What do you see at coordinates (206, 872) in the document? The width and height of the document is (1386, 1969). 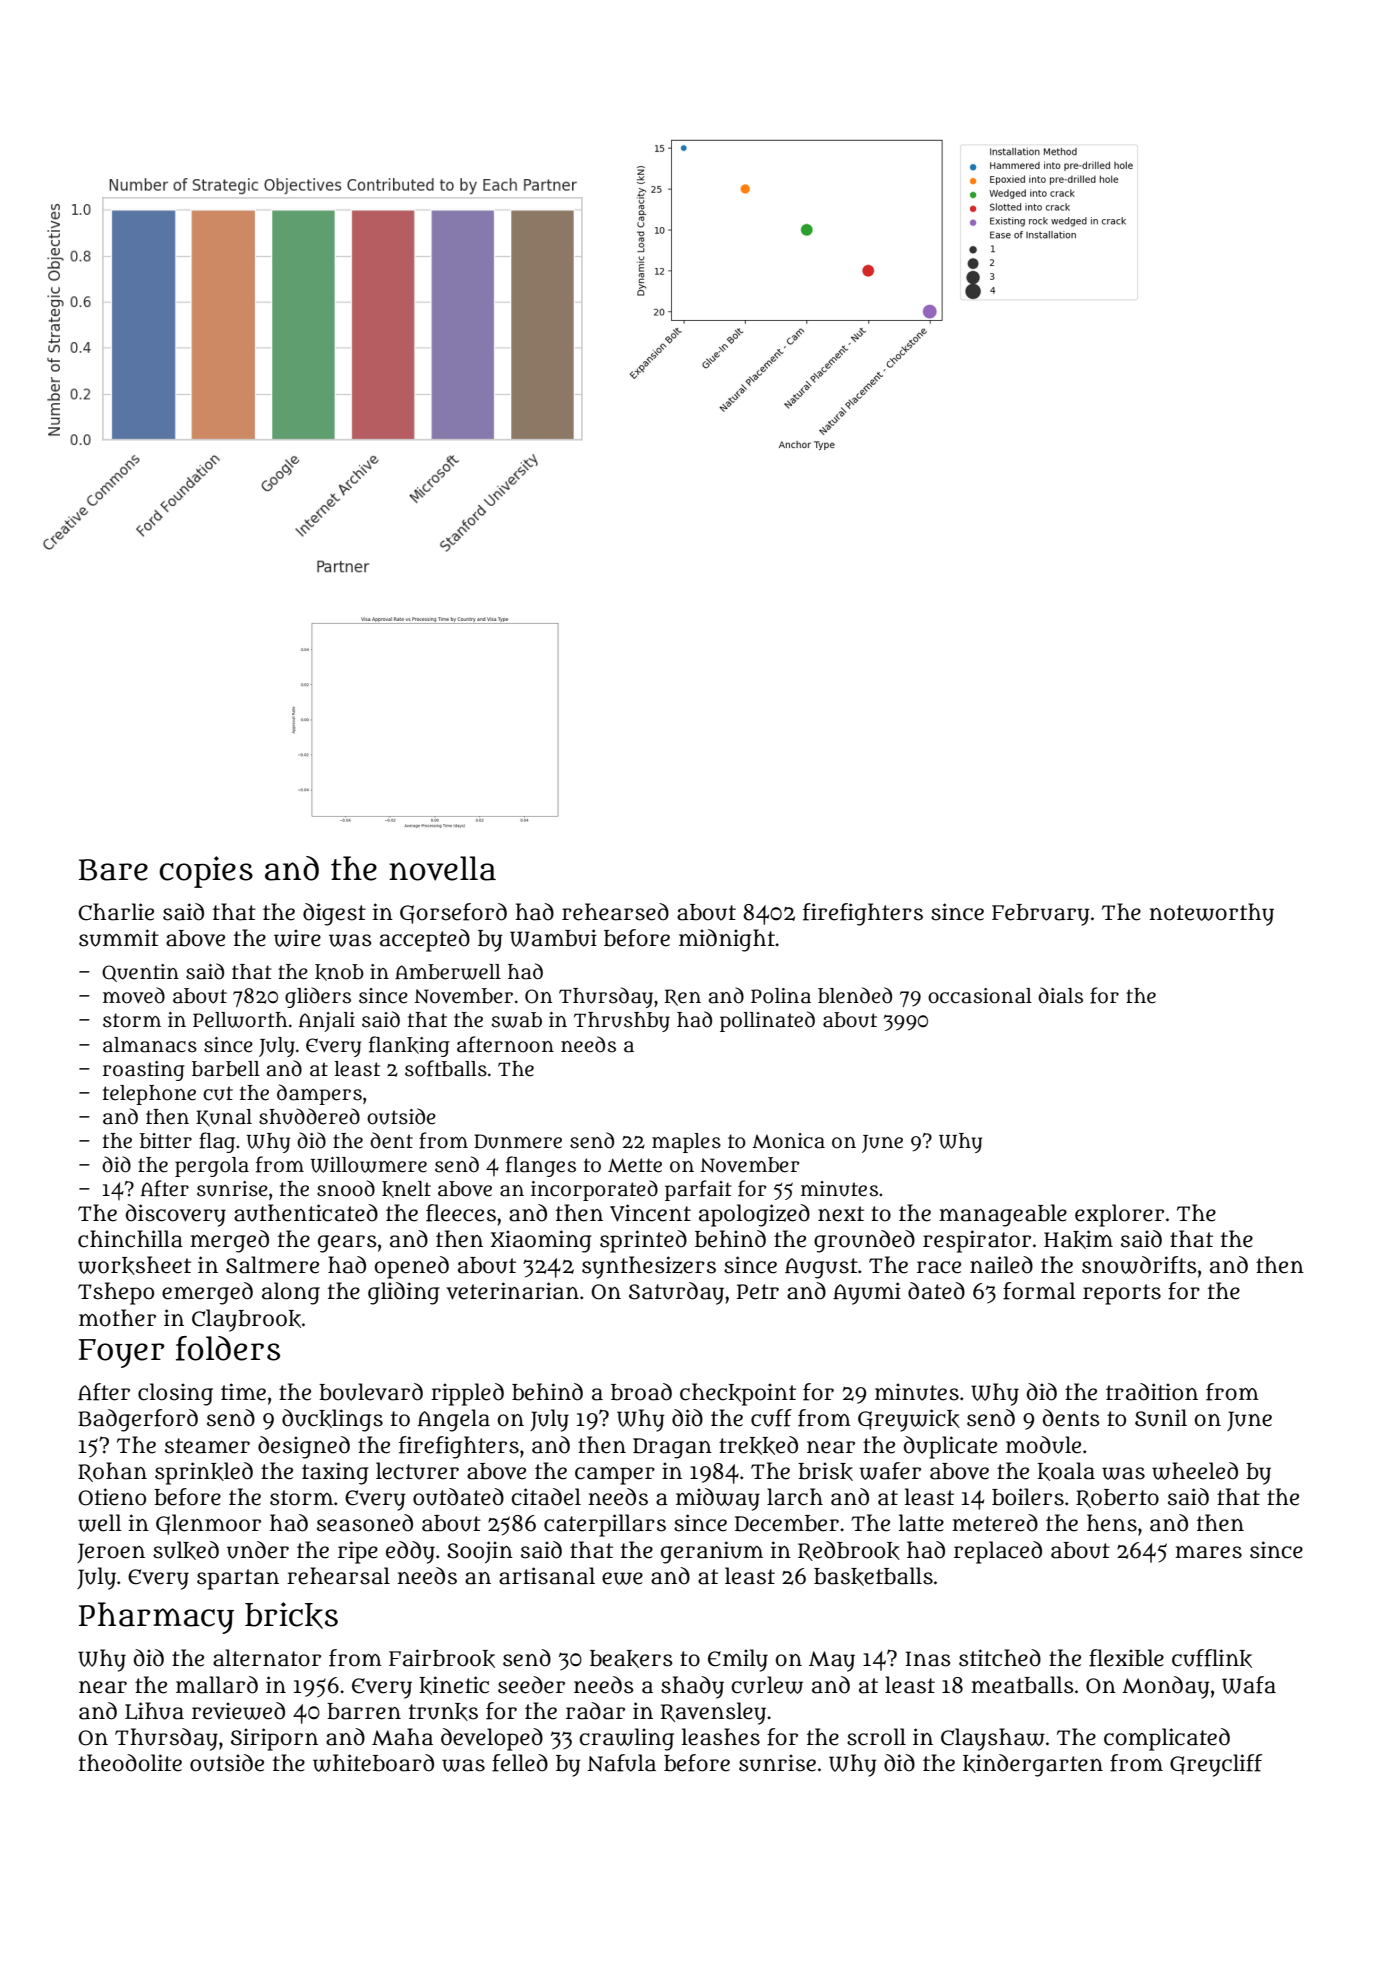 I see `copies` at bounding box center [206, 872].
